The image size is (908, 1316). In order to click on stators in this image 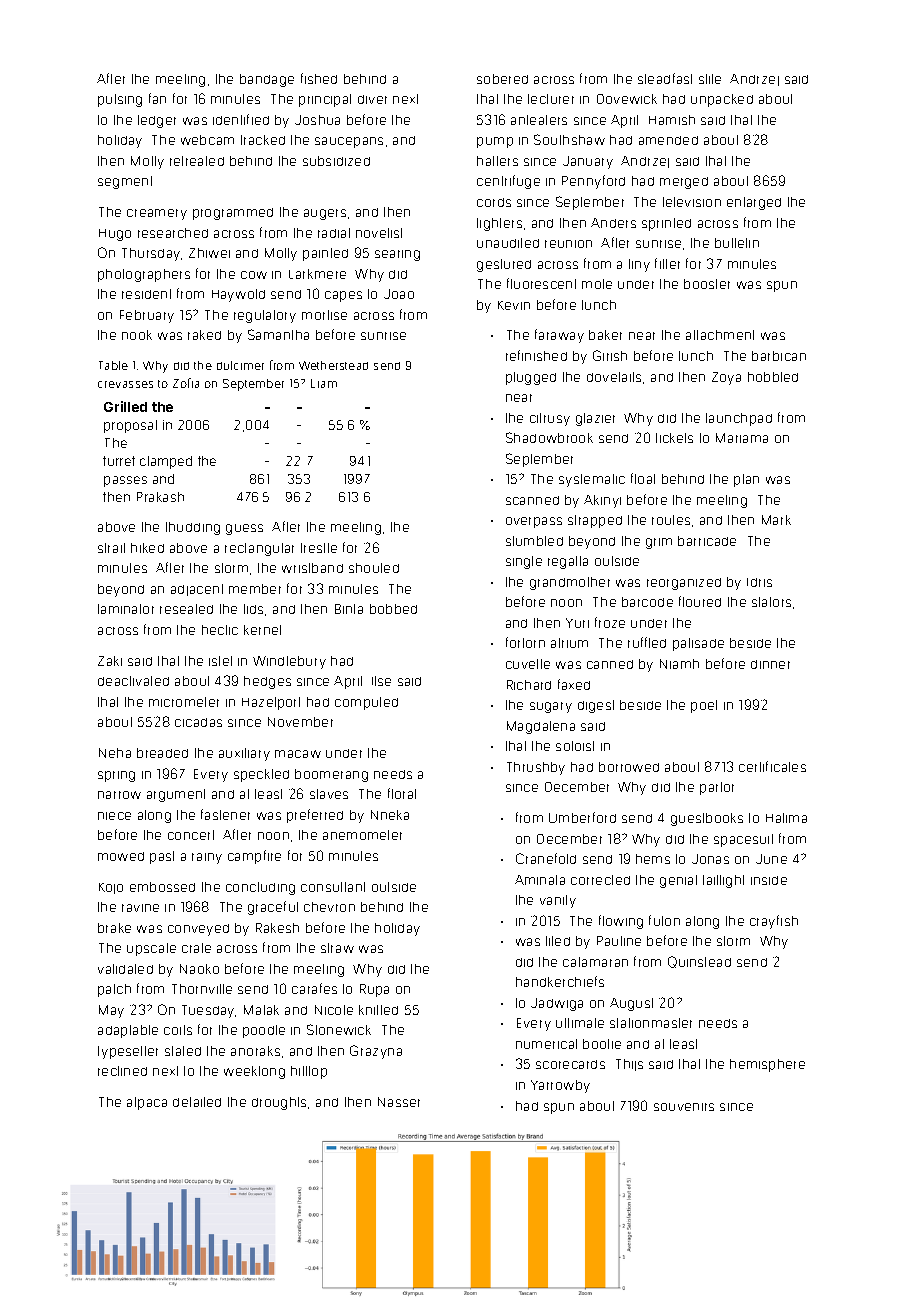, I will do `click(771, 602)`.
